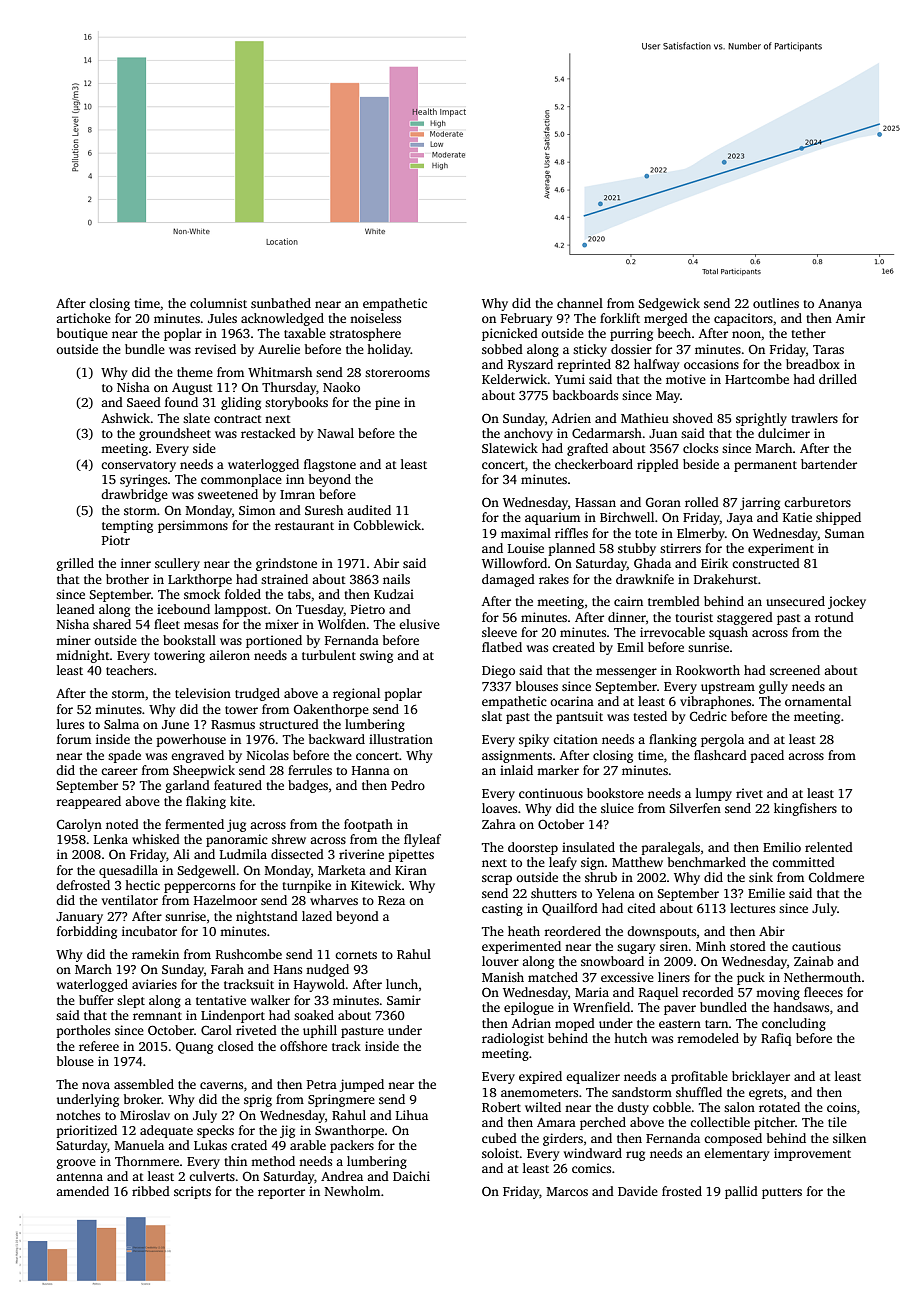 This screenshot has height=1308, width=924. What do you see at coordinates (500, 961) in the screenshot?
I see `louver` at bounding box center [500, 961].
